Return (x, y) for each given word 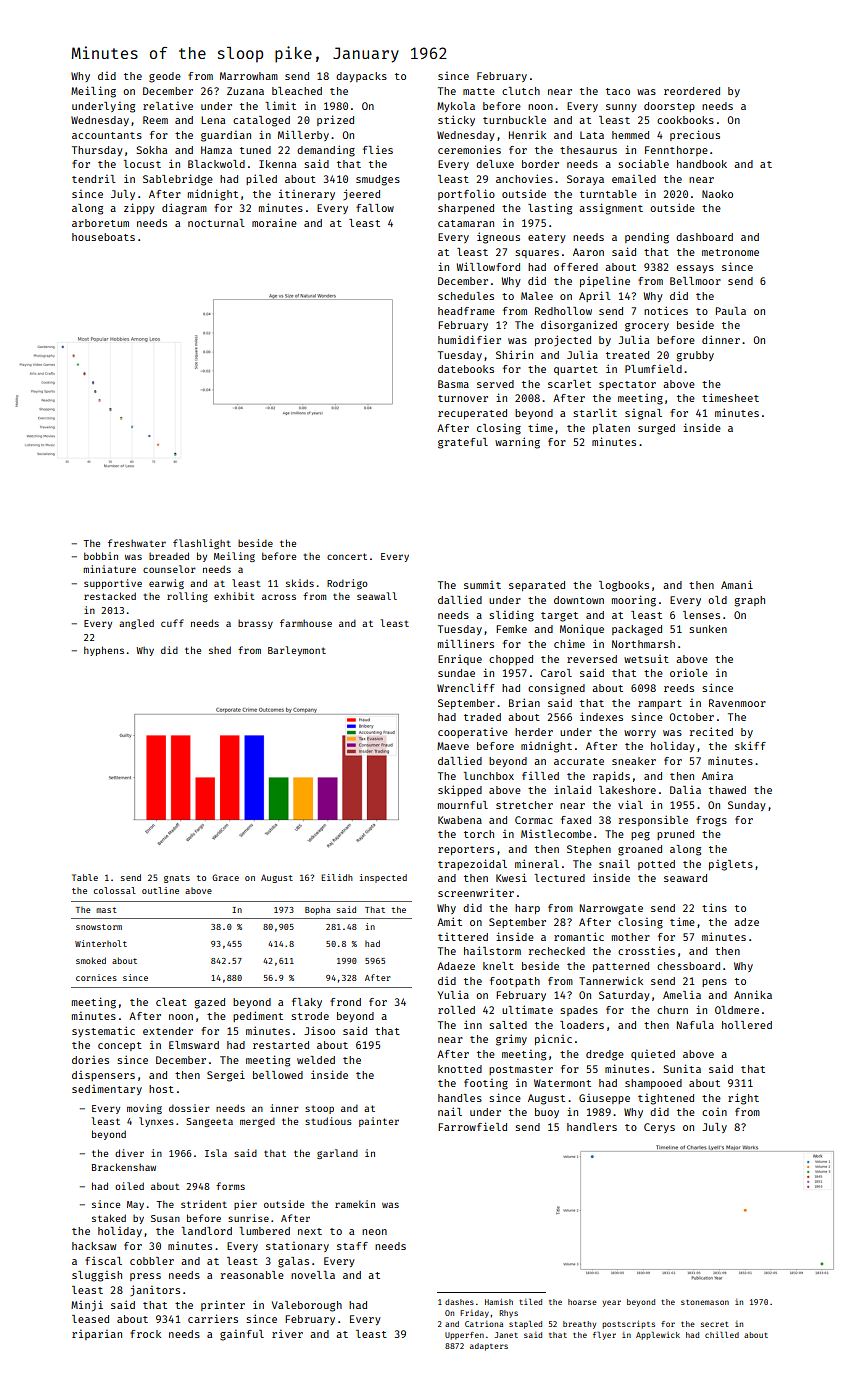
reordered (692, 91)
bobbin (101, 556)
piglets (731, 865)
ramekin (355, 1204)
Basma (453, 384)
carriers (213, 1318)
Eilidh (337, 877)
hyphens (104, 651)
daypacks (361, 77)
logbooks (624, 586)
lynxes (156, 1122)
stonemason (705, 1302)
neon (374, 1232)
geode (165, 77)
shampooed (653, 1084)
